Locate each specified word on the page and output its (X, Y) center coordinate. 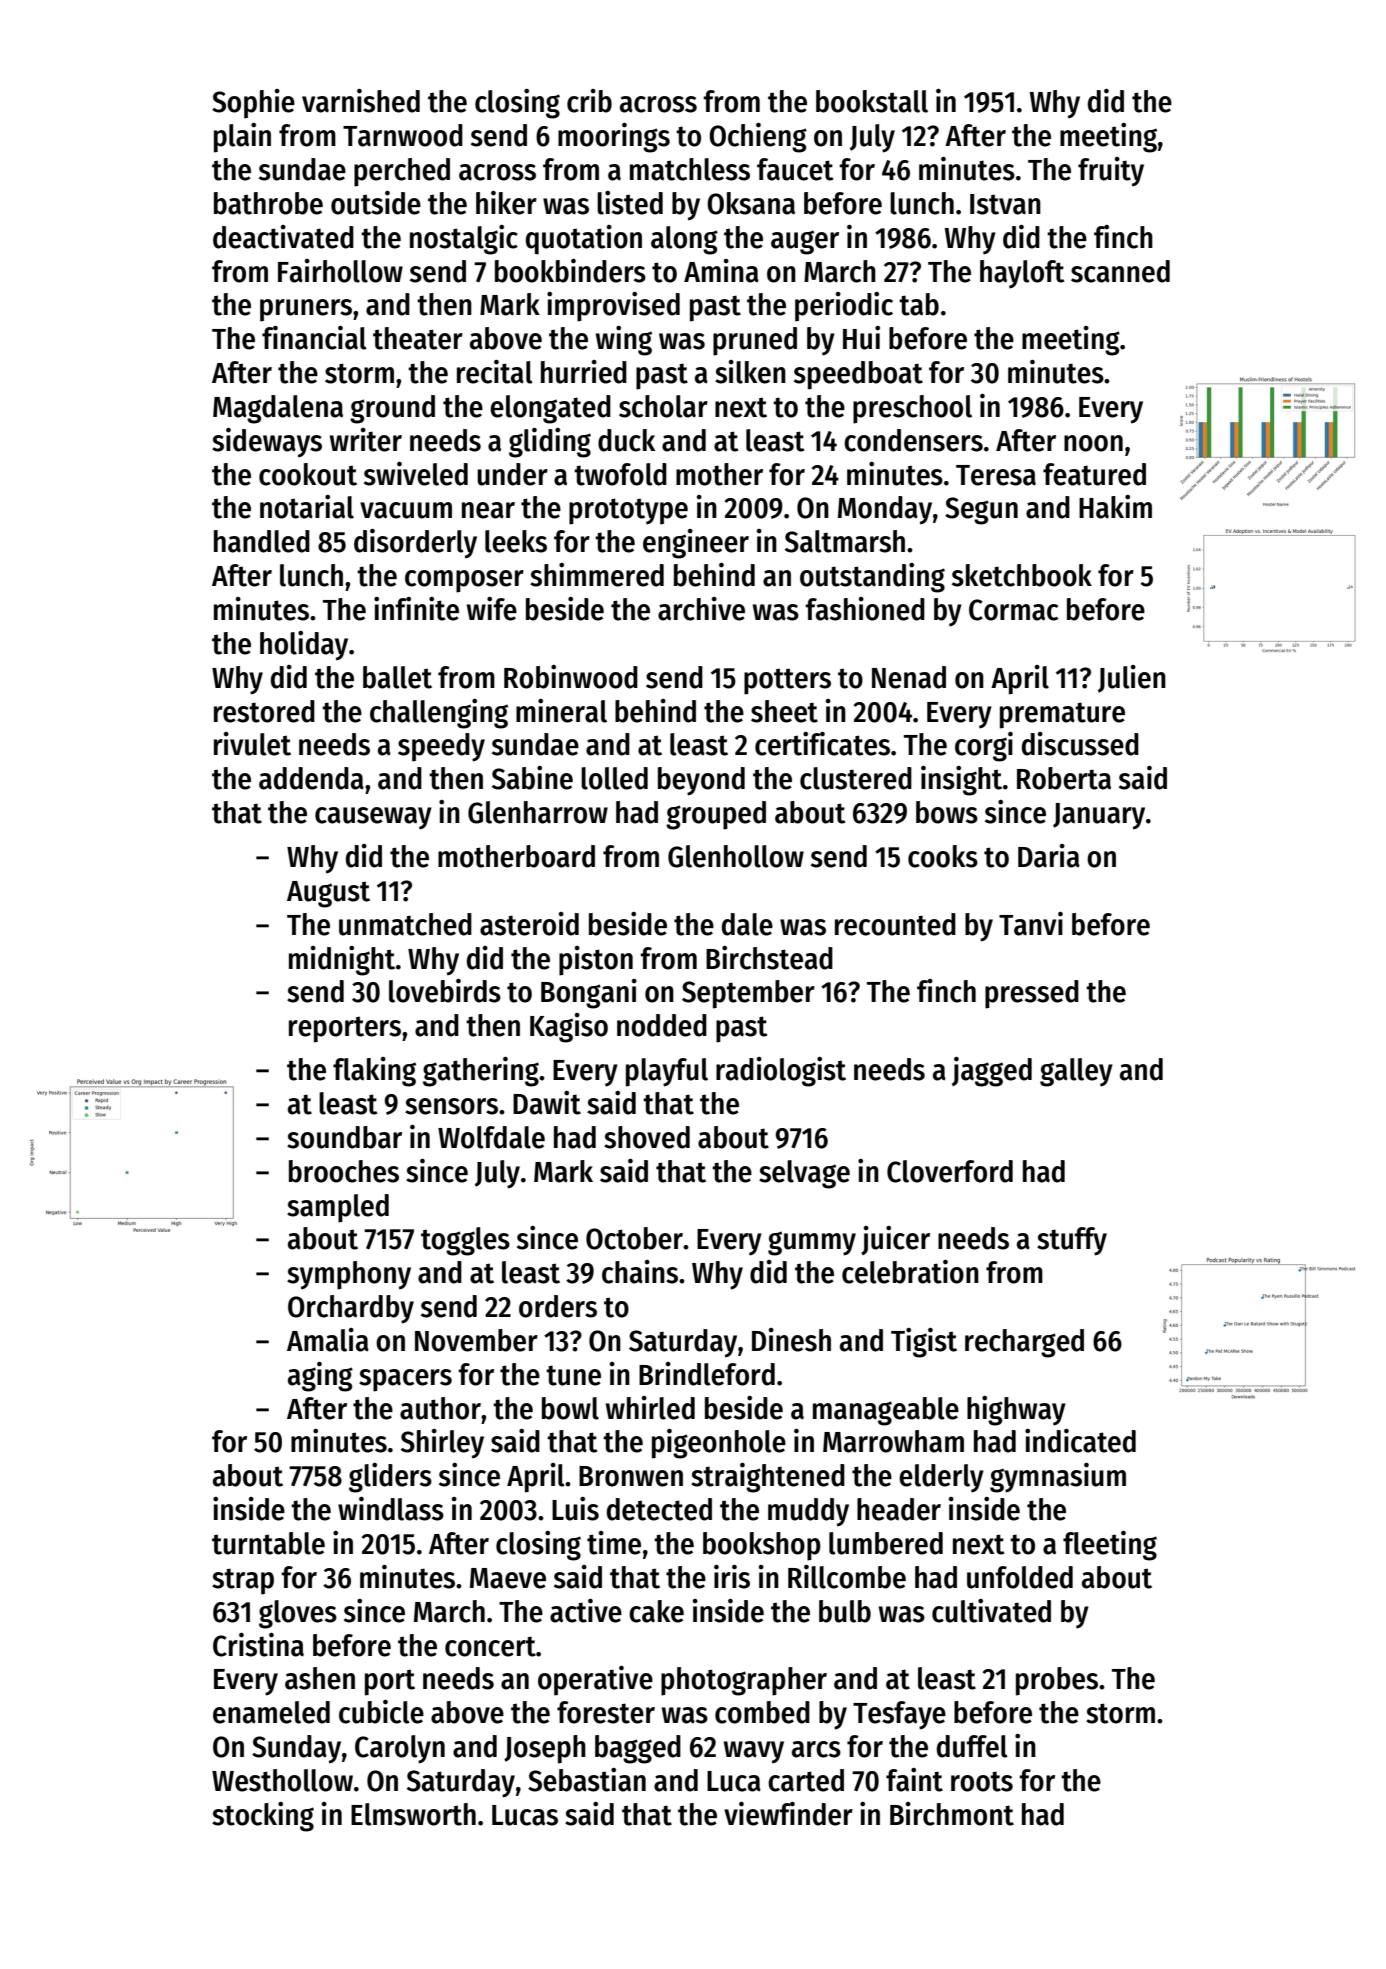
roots (982, 1781)
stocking (263, 1817)
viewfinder (788, 1814)
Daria (1049, 856)
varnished (361, 101)
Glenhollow (736, 856)
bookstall (872, 101)
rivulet (252, 744)
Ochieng (758, 138)
